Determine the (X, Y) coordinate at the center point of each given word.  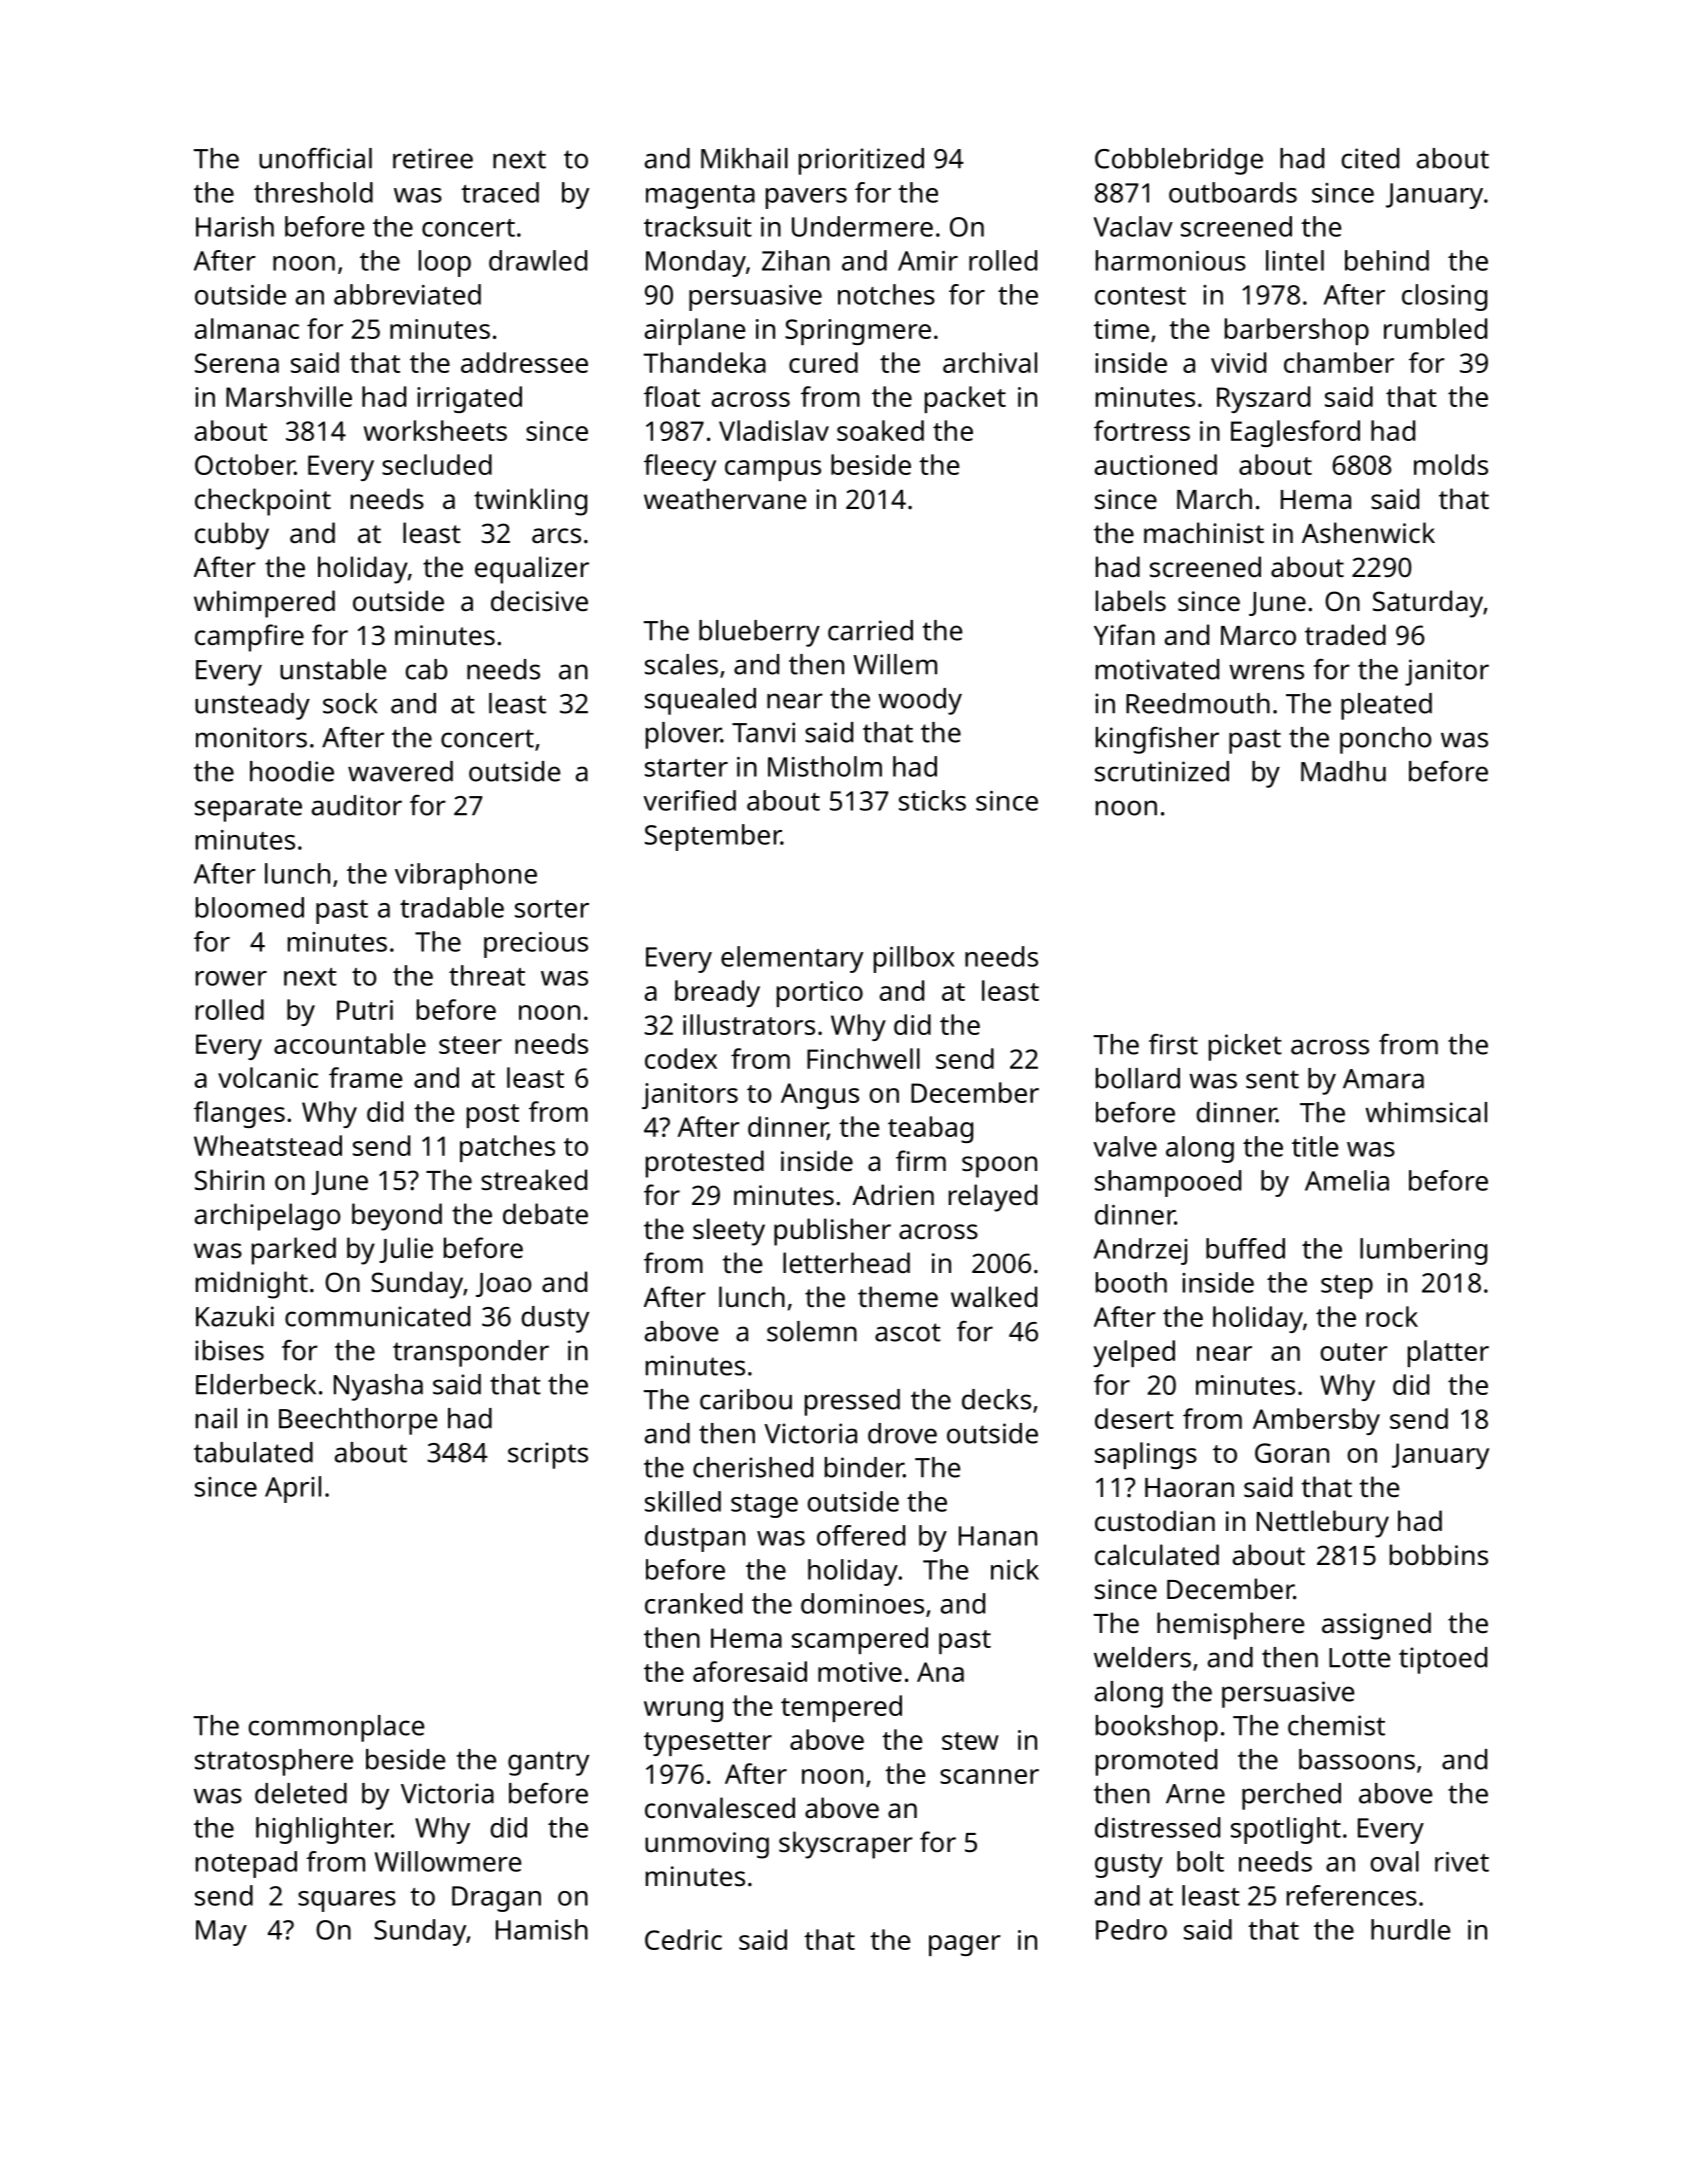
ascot (908, 1332)
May (221, 1933)
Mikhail (744, 158)
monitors (251, 737)
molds (1451, 464)
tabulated (253, 1452)
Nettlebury (1323, 1524)
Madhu (1343, 771)
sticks (932, 800)
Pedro (1131, 1929)
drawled (538, 260)
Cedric (683, 1939)
